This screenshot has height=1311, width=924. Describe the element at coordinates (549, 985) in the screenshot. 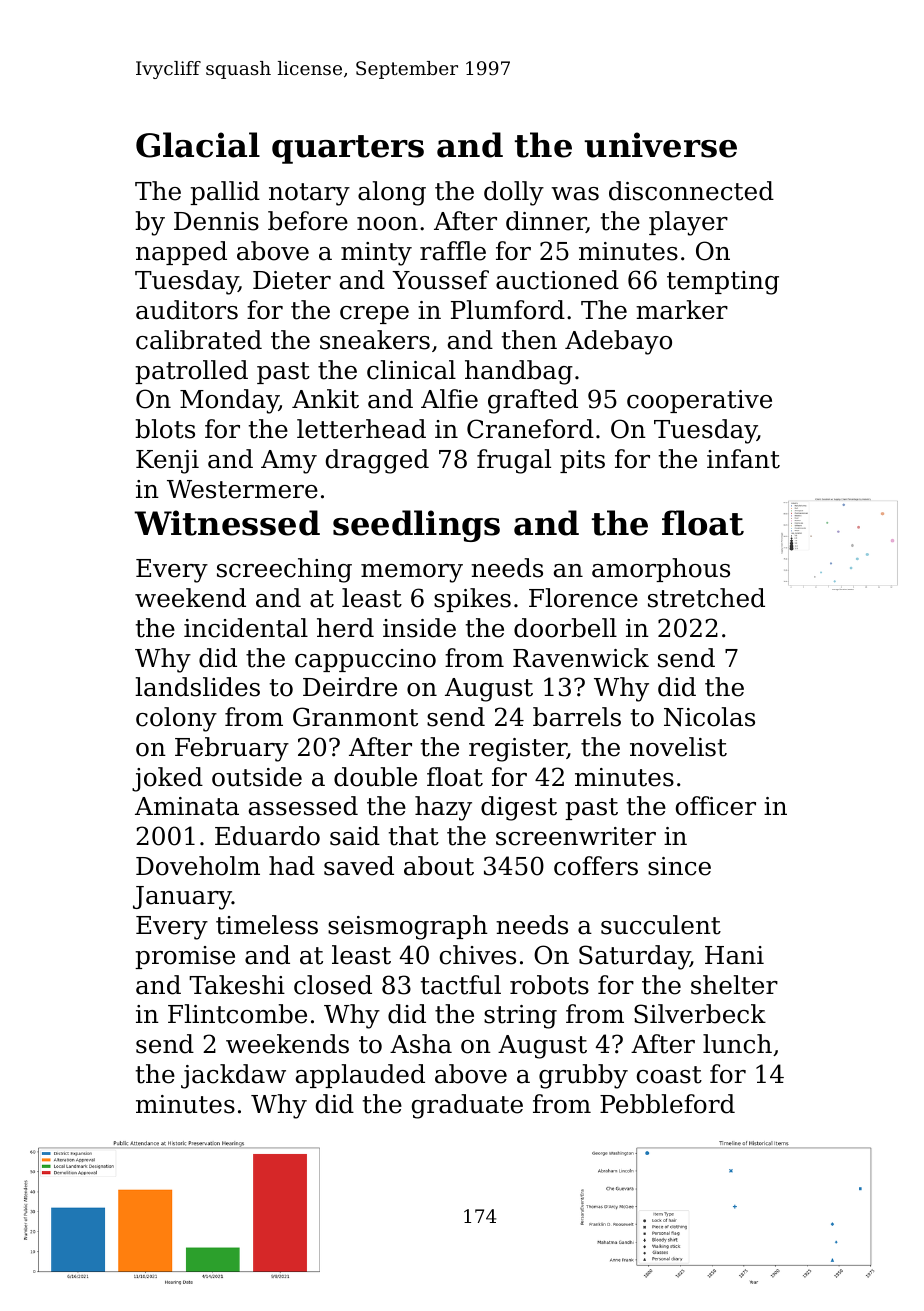

I see `robots` at that location.
